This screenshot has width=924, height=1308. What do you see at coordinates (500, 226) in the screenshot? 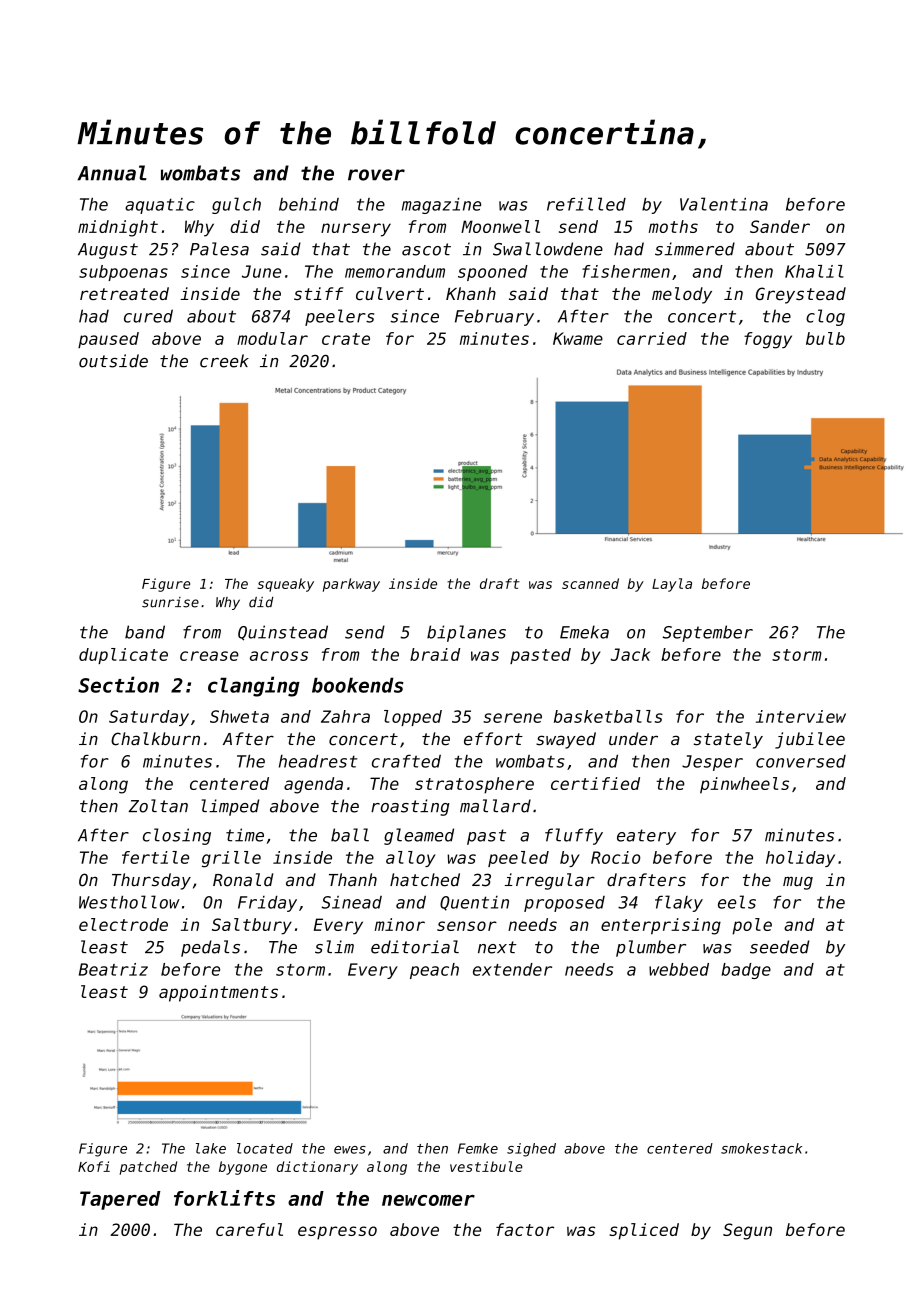
I see `Moonwell` at bounding box center [500, 226].
